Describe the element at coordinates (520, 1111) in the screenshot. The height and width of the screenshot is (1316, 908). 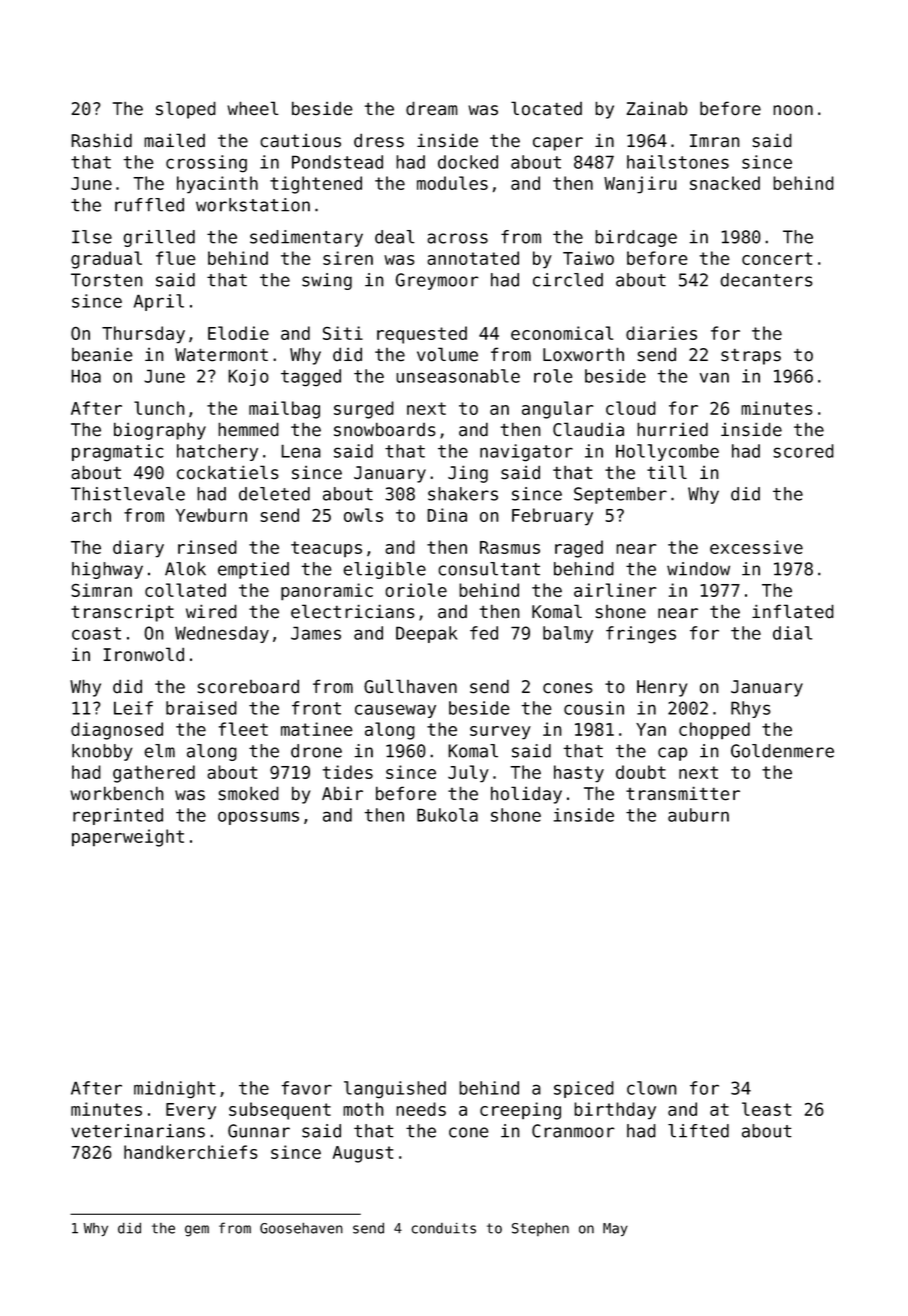
I see `creeping` at that location.
